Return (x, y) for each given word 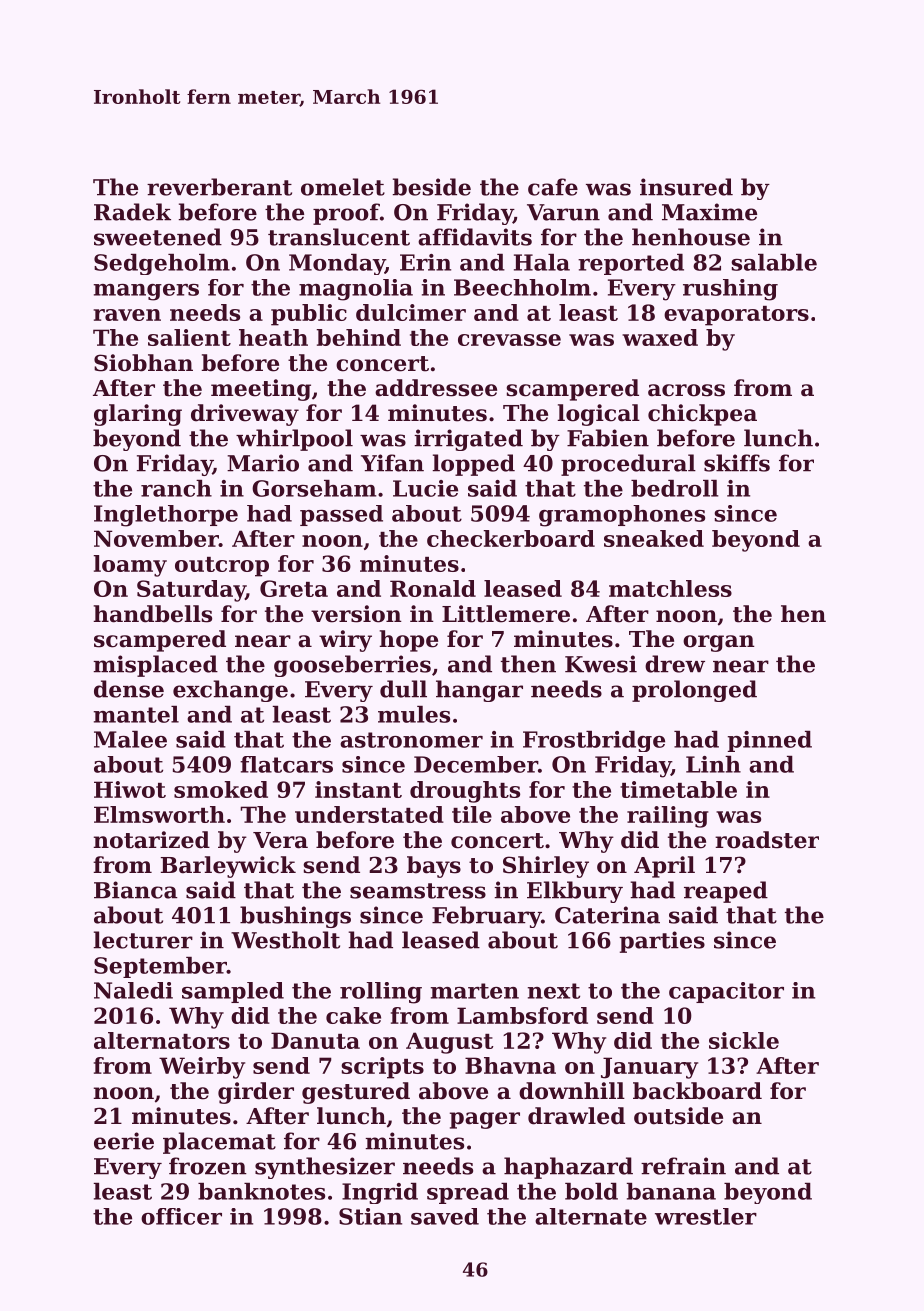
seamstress (418, 891)
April (664, 867)
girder (256, 1093)
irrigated (468, 440)
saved (445, 1216)
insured (686, 187)
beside (431, 187)
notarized (151, 840)
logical (598, 415)
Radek (132, 212)
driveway (245, 415)
